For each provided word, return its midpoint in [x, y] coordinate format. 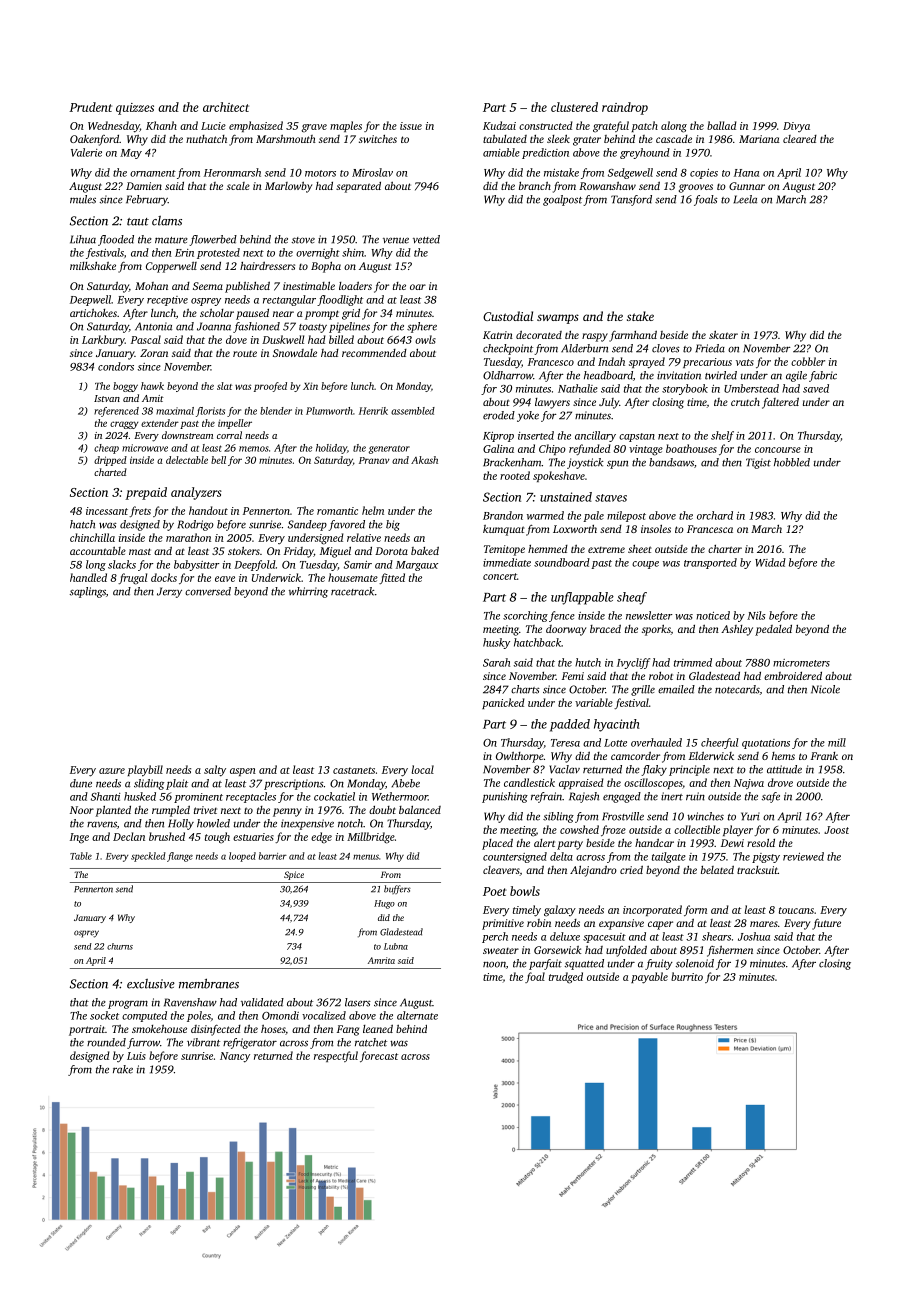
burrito [687, 976]
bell [218, 460]
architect [226, 107]
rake [123, 1069]
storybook [685, 389]
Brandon [503, 515]
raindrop [625, 108]
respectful [336, 1056]
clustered [574, 107]
